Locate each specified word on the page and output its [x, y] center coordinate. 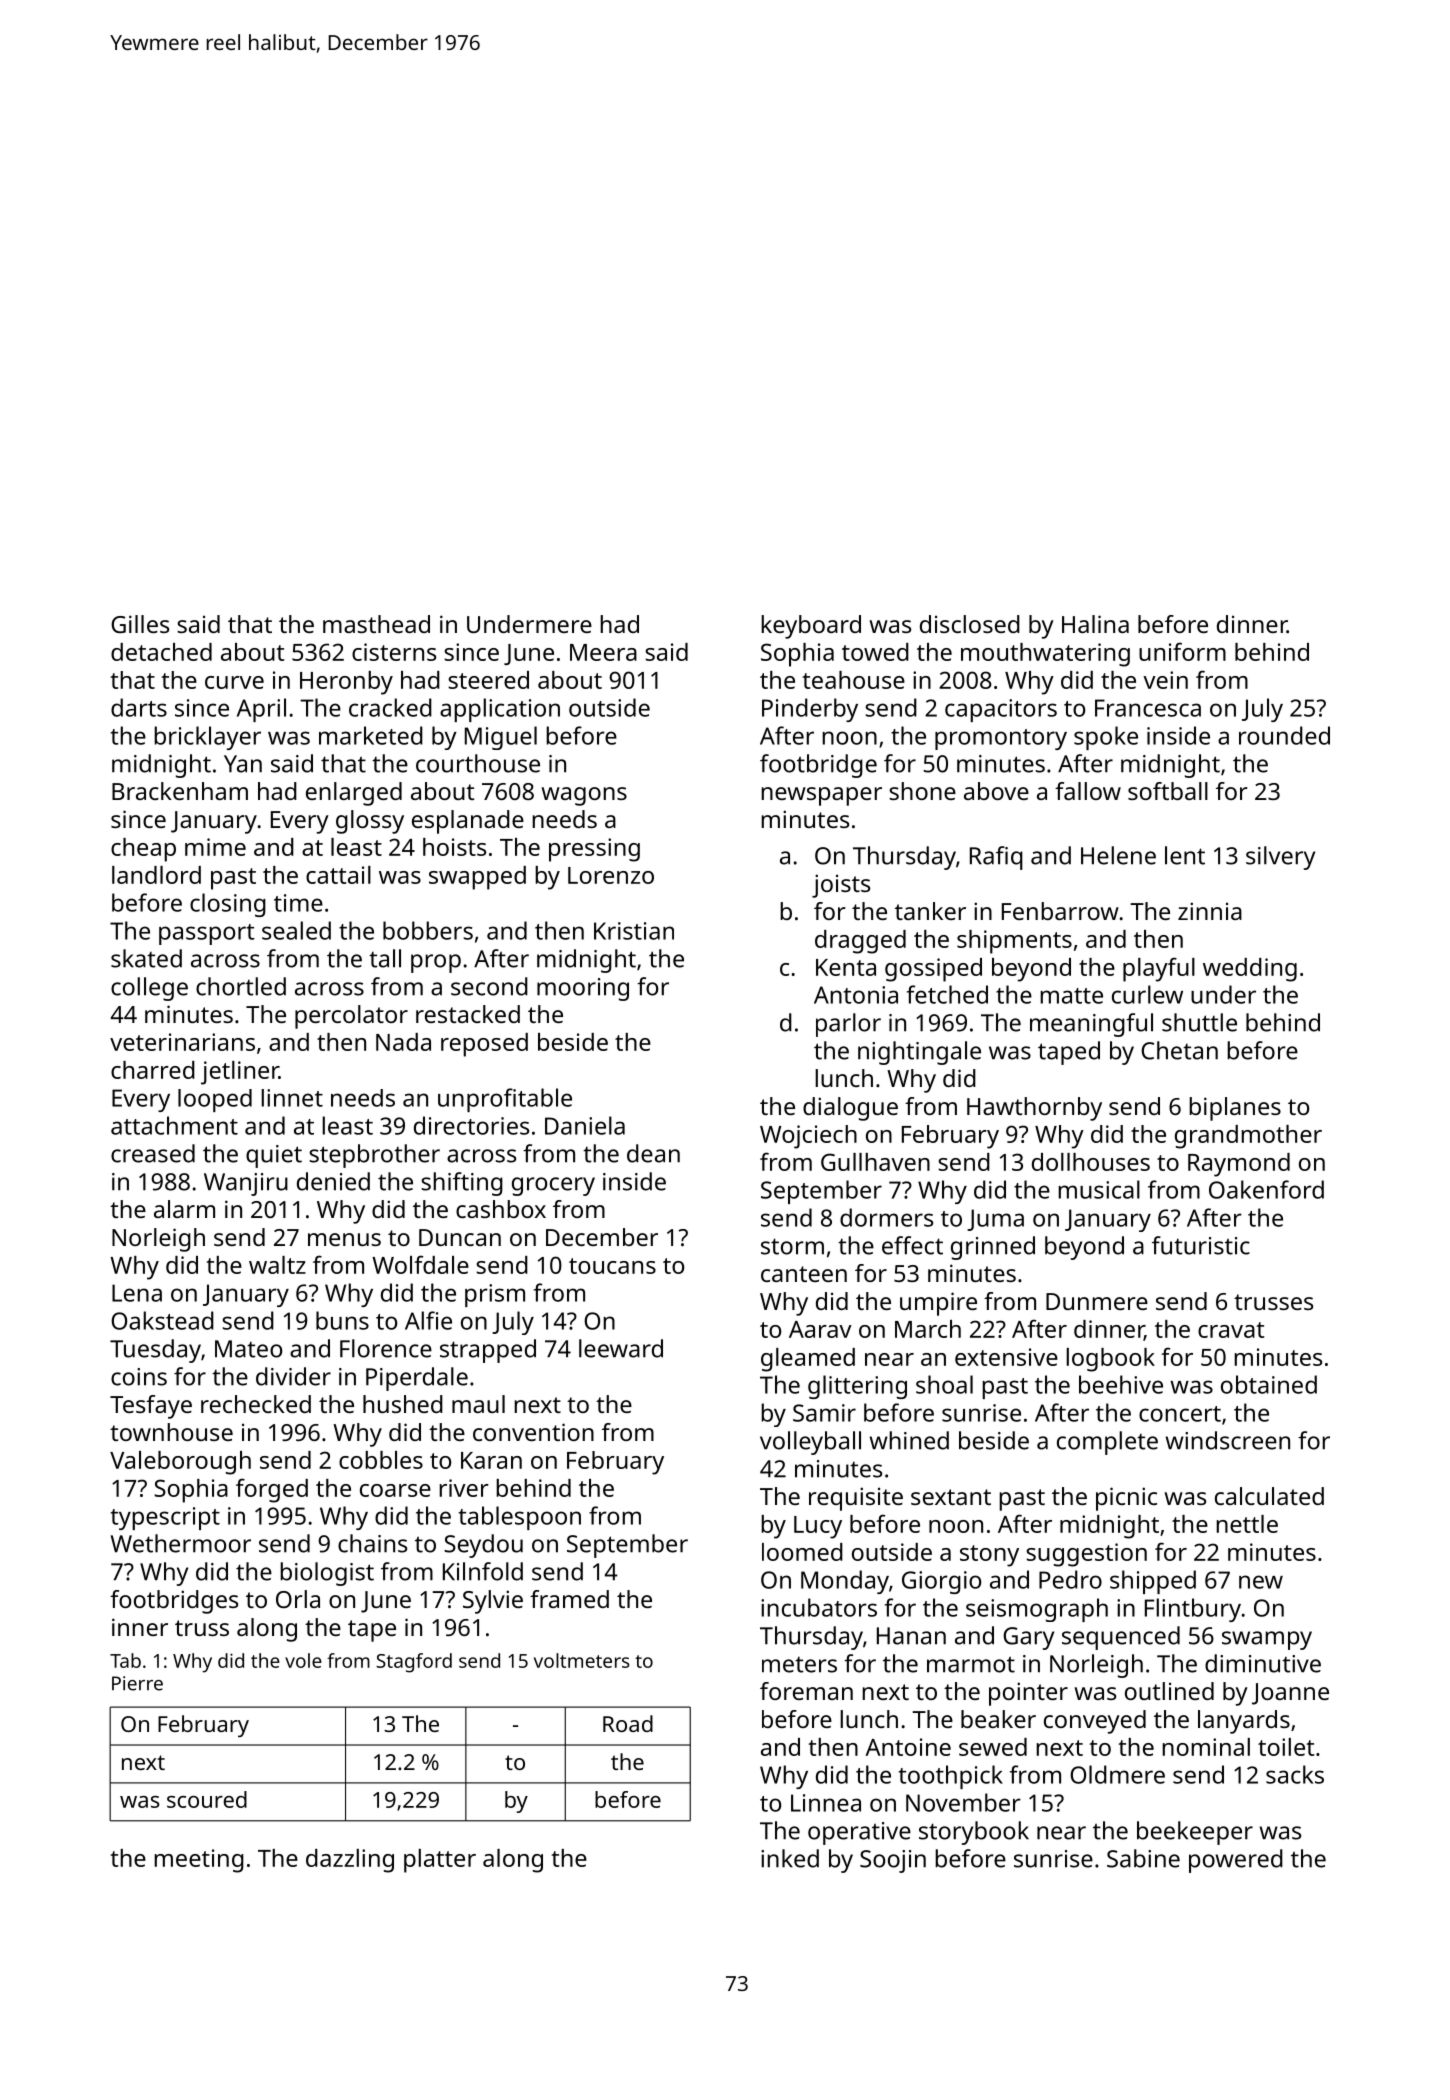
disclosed [970, 624]
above [996, 791]
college [149, 989]
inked [790, 1858]
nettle [1247, 1524]
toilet [1286, 1747]
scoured [207, 1799]
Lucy [818, 1527]
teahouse [853, 680]
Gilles [140, 624]
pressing [594, 850]
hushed [403, 1404]
